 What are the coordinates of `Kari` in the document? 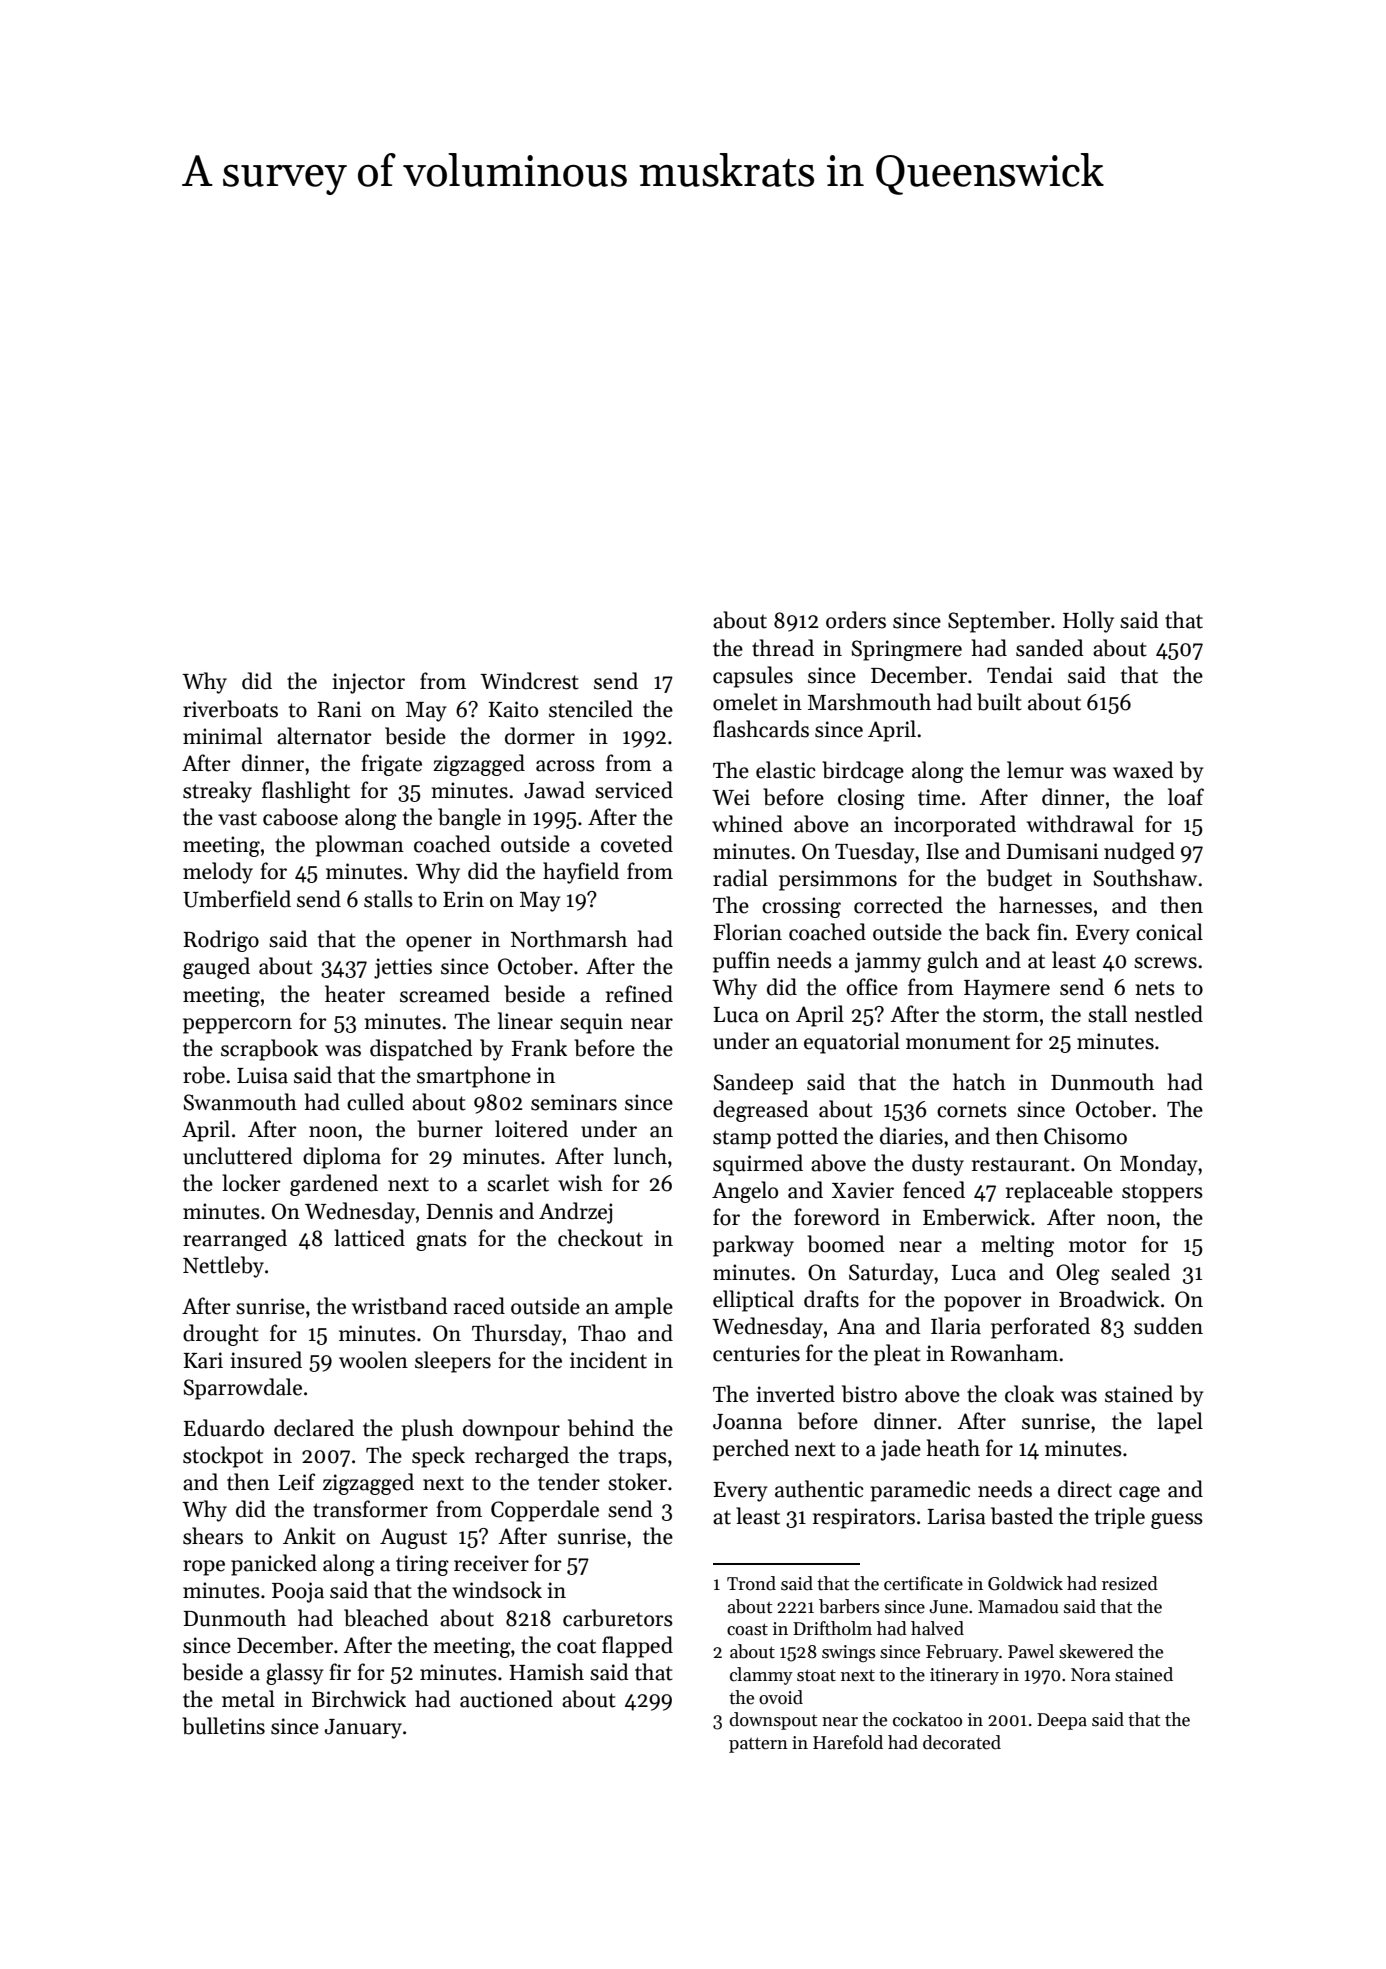 It's located at (203, 1360).
